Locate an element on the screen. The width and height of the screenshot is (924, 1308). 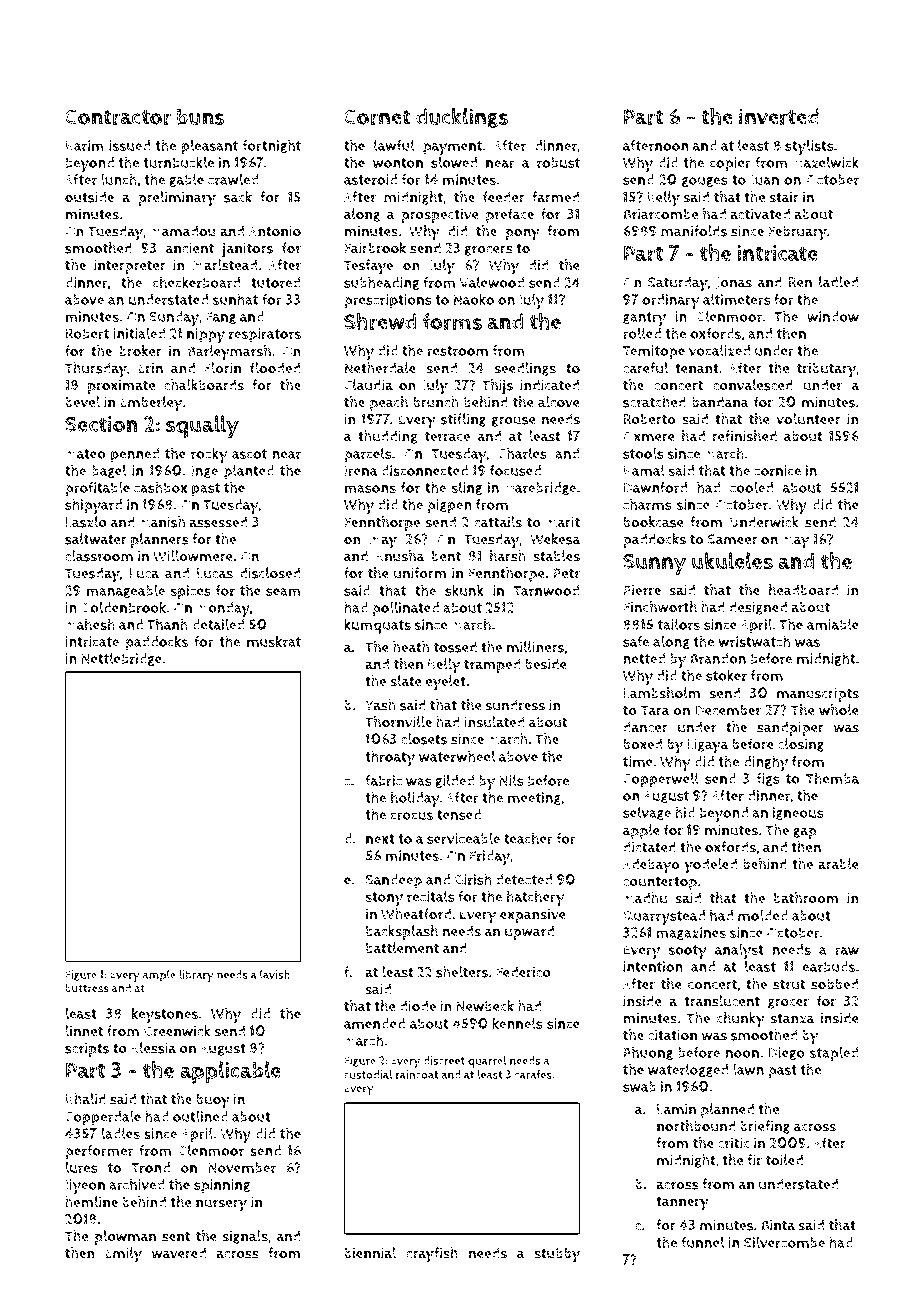
ladled is located at coordinates (839, 282).
